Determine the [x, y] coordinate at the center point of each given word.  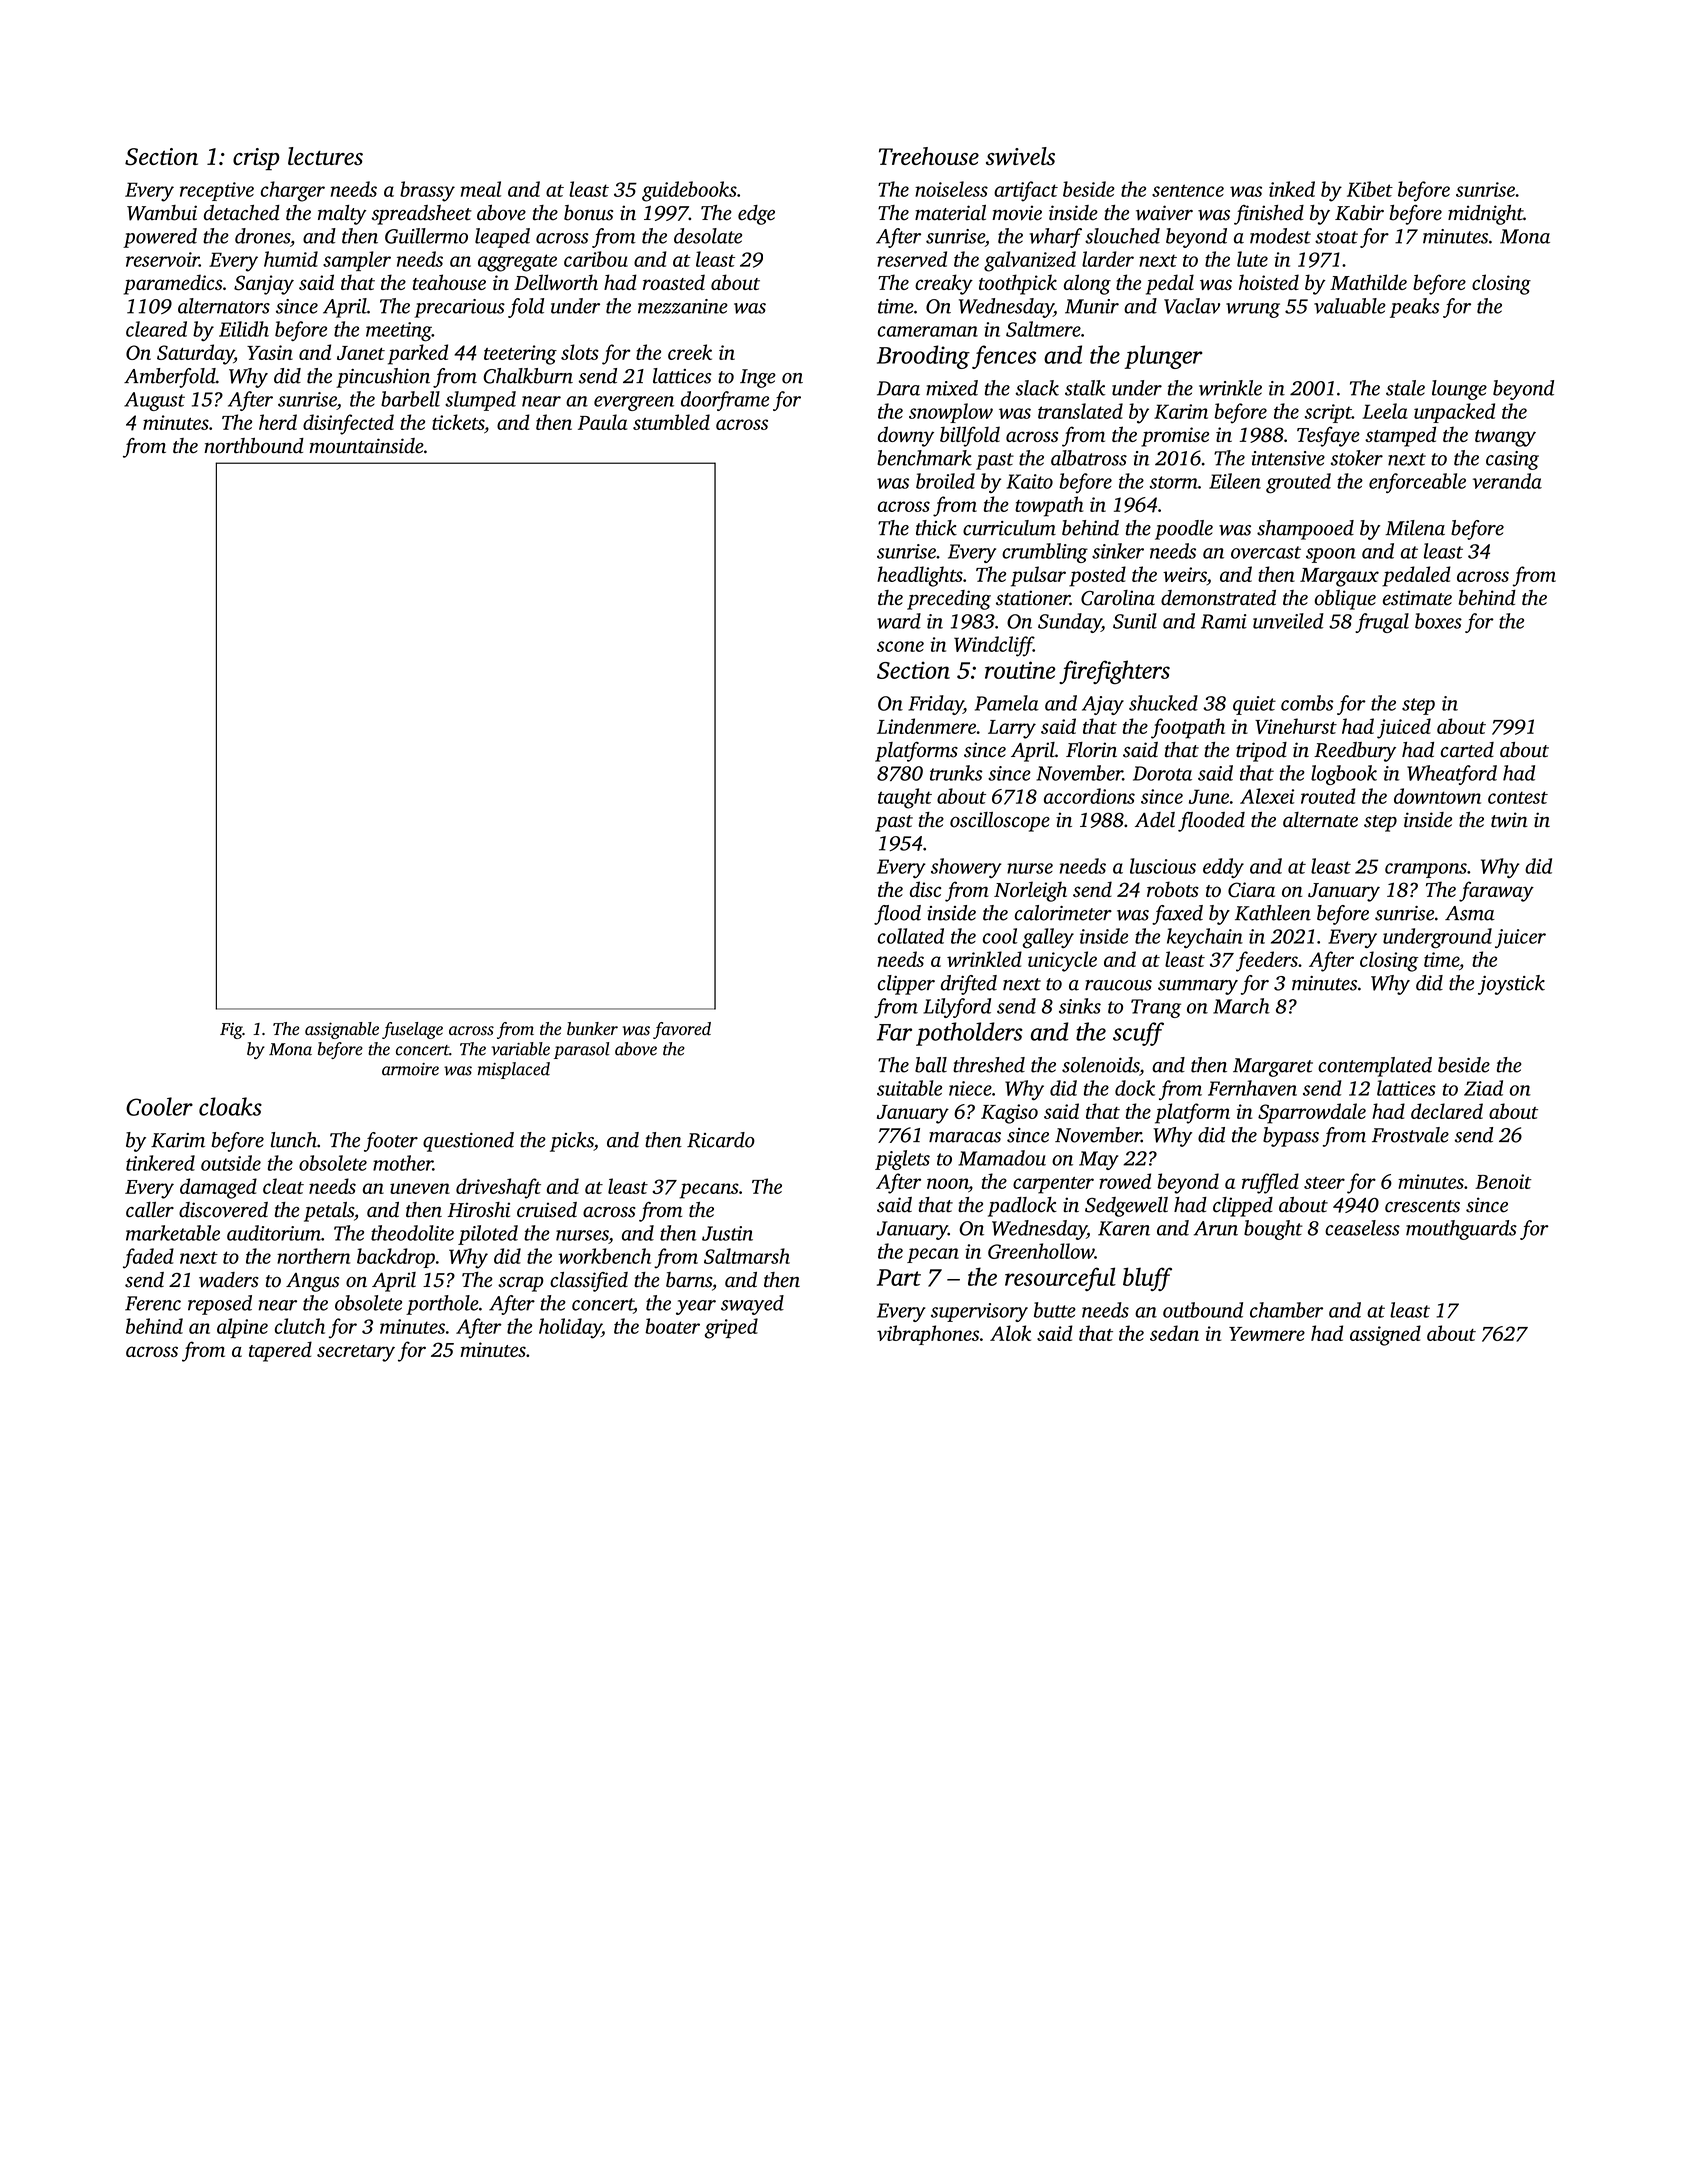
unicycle [1062, 961]
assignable [342, 1030]
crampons [1426, 870]
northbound [254, 446]
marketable [173, 1233]
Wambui [162, 213]
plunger [1163, 357]
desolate [708, 236]
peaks [1415, 308]
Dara [898, 388]
